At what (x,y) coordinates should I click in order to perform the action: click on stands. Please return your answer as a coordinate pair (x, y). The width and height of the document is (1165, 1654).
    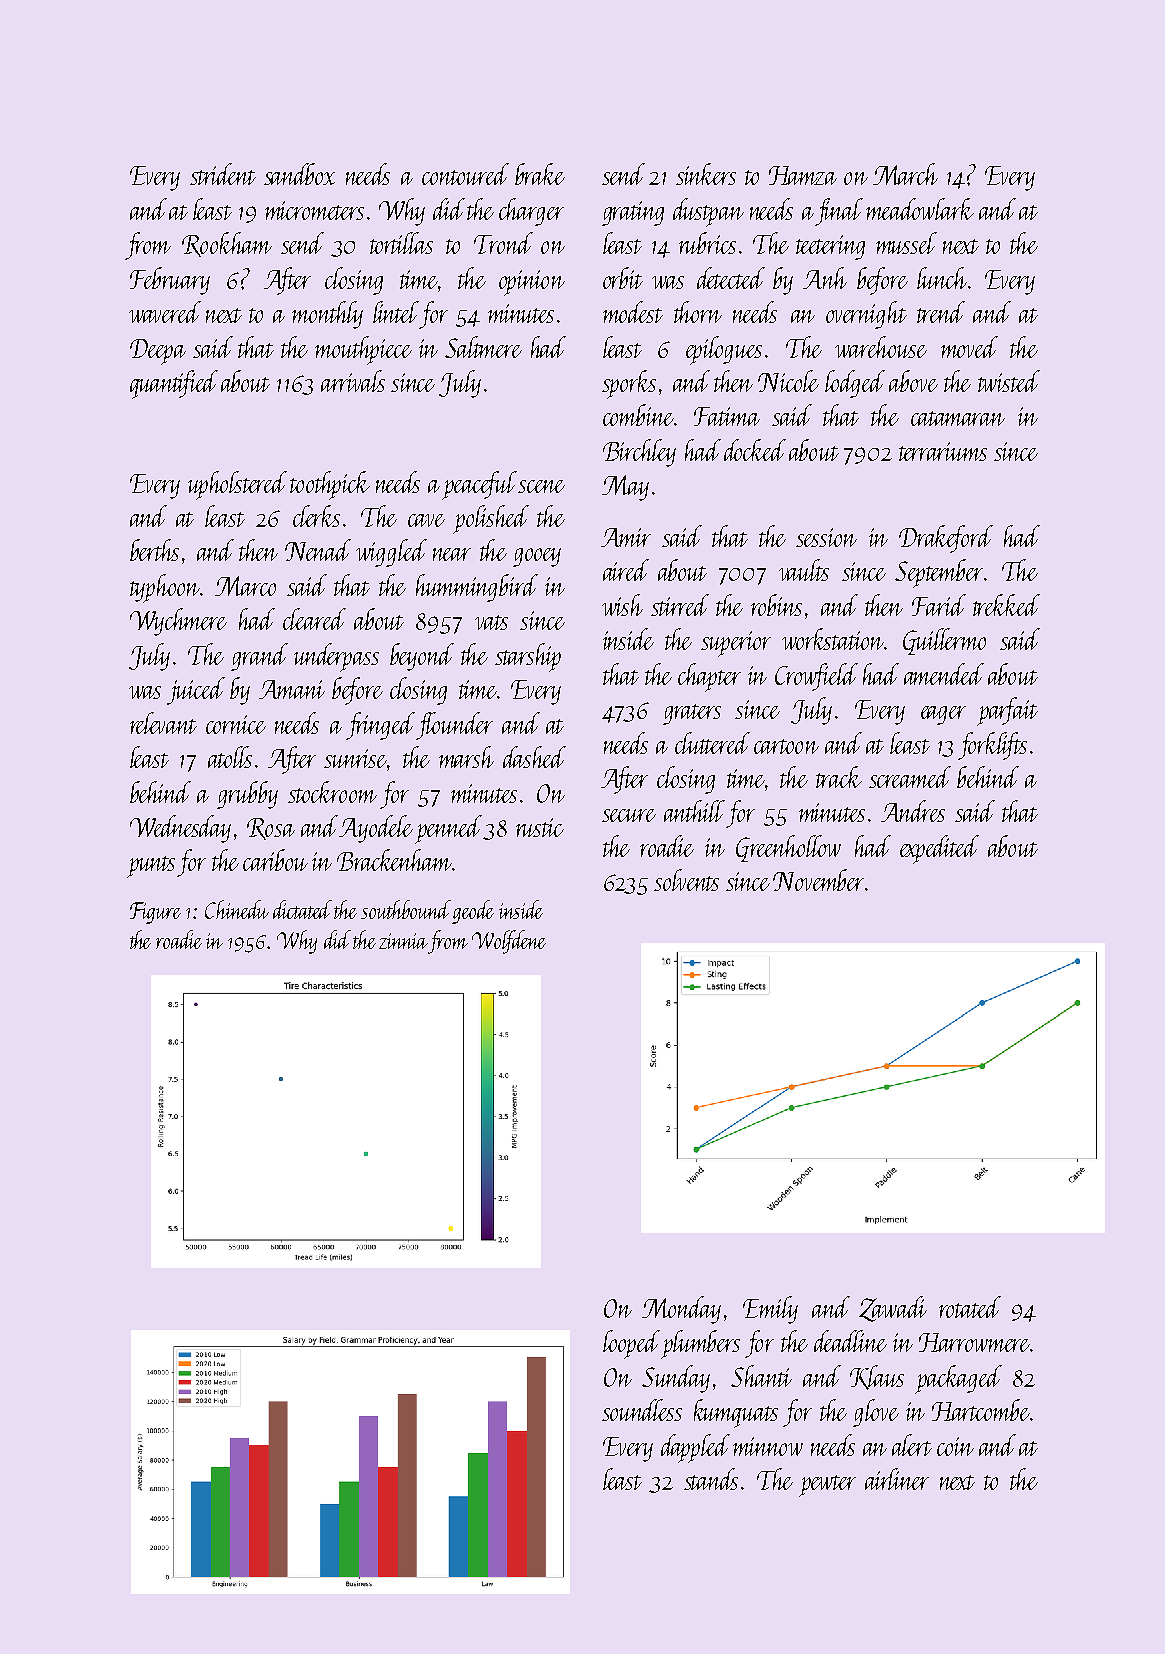
    Looking at the image, I should click on (711, 1479).
